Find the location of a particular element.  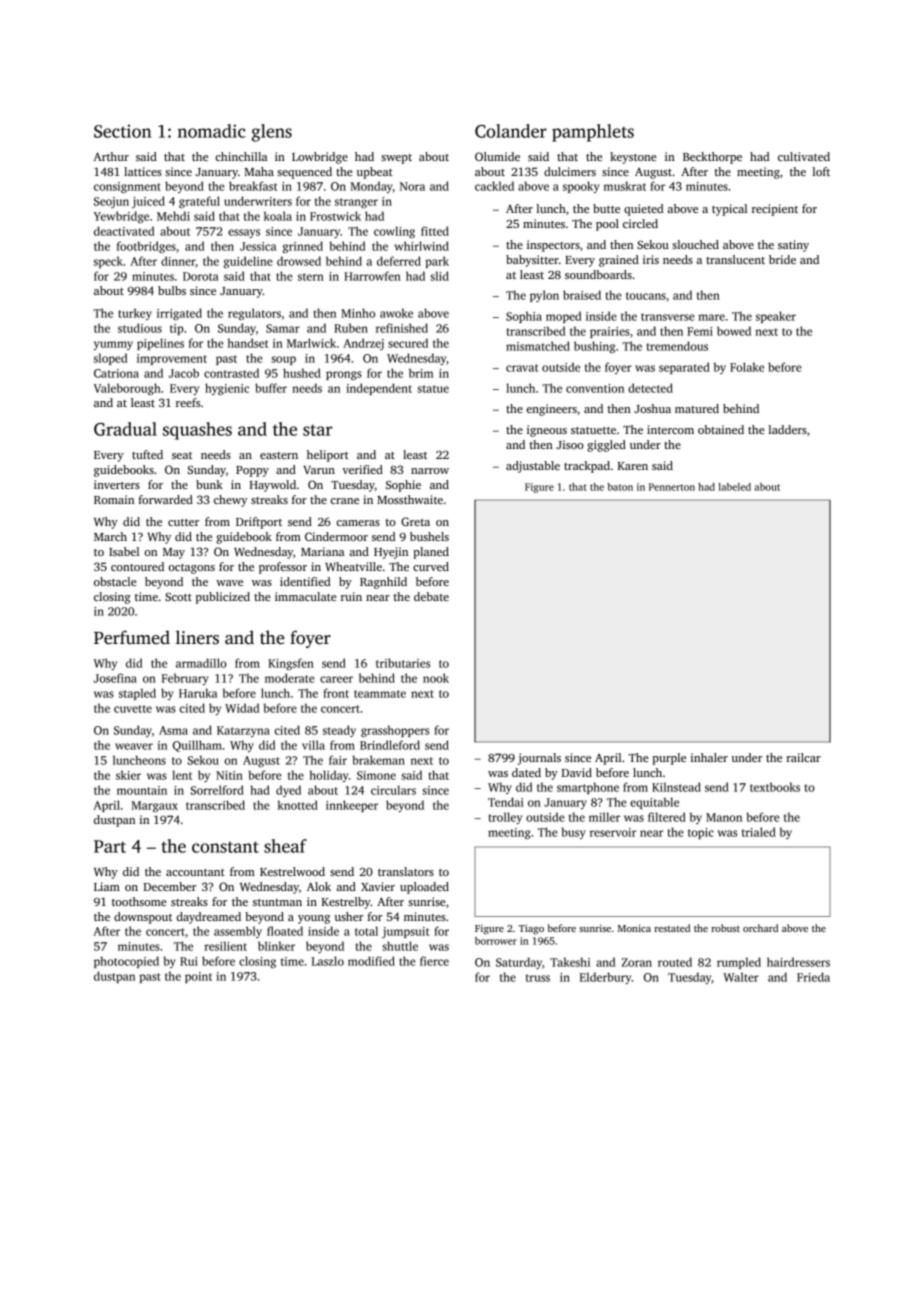

chinchilla is located at coordinates (241, 156).
